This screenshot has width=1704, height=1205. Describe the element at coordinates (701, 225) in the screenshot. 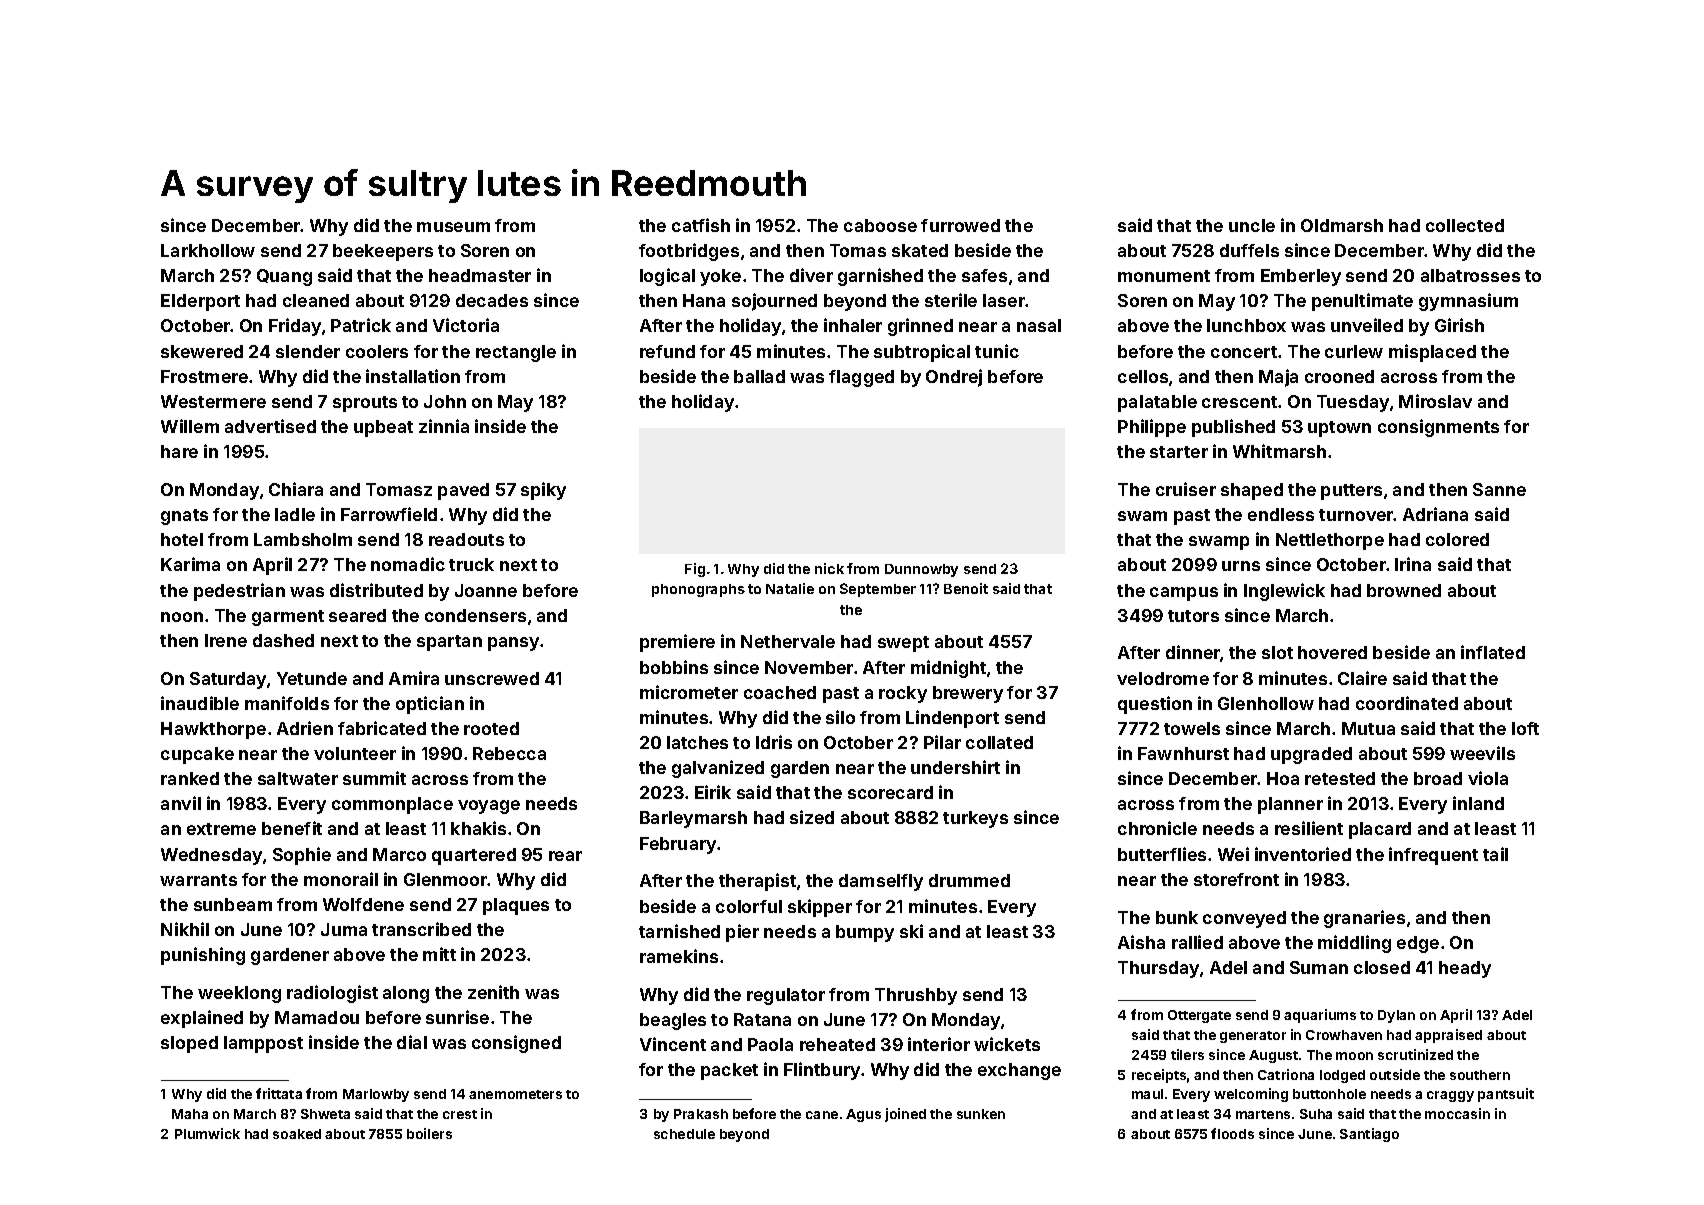

I see `catfish` at that location.
